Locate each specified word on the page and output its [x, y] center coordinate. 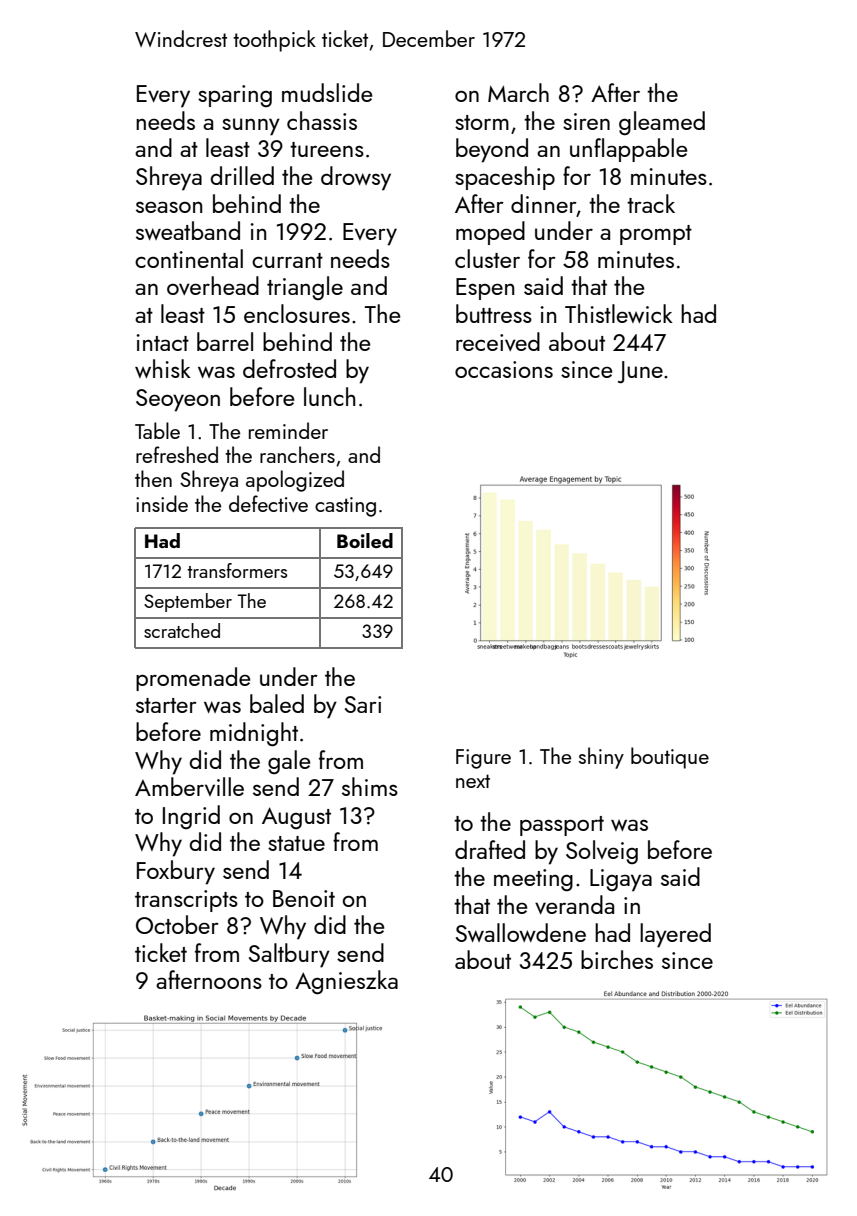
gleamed [662, 123]
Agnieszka [346, 982]
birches [617, 959]
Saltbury [289, 955]
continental [189, 258]
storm [482, 122]
